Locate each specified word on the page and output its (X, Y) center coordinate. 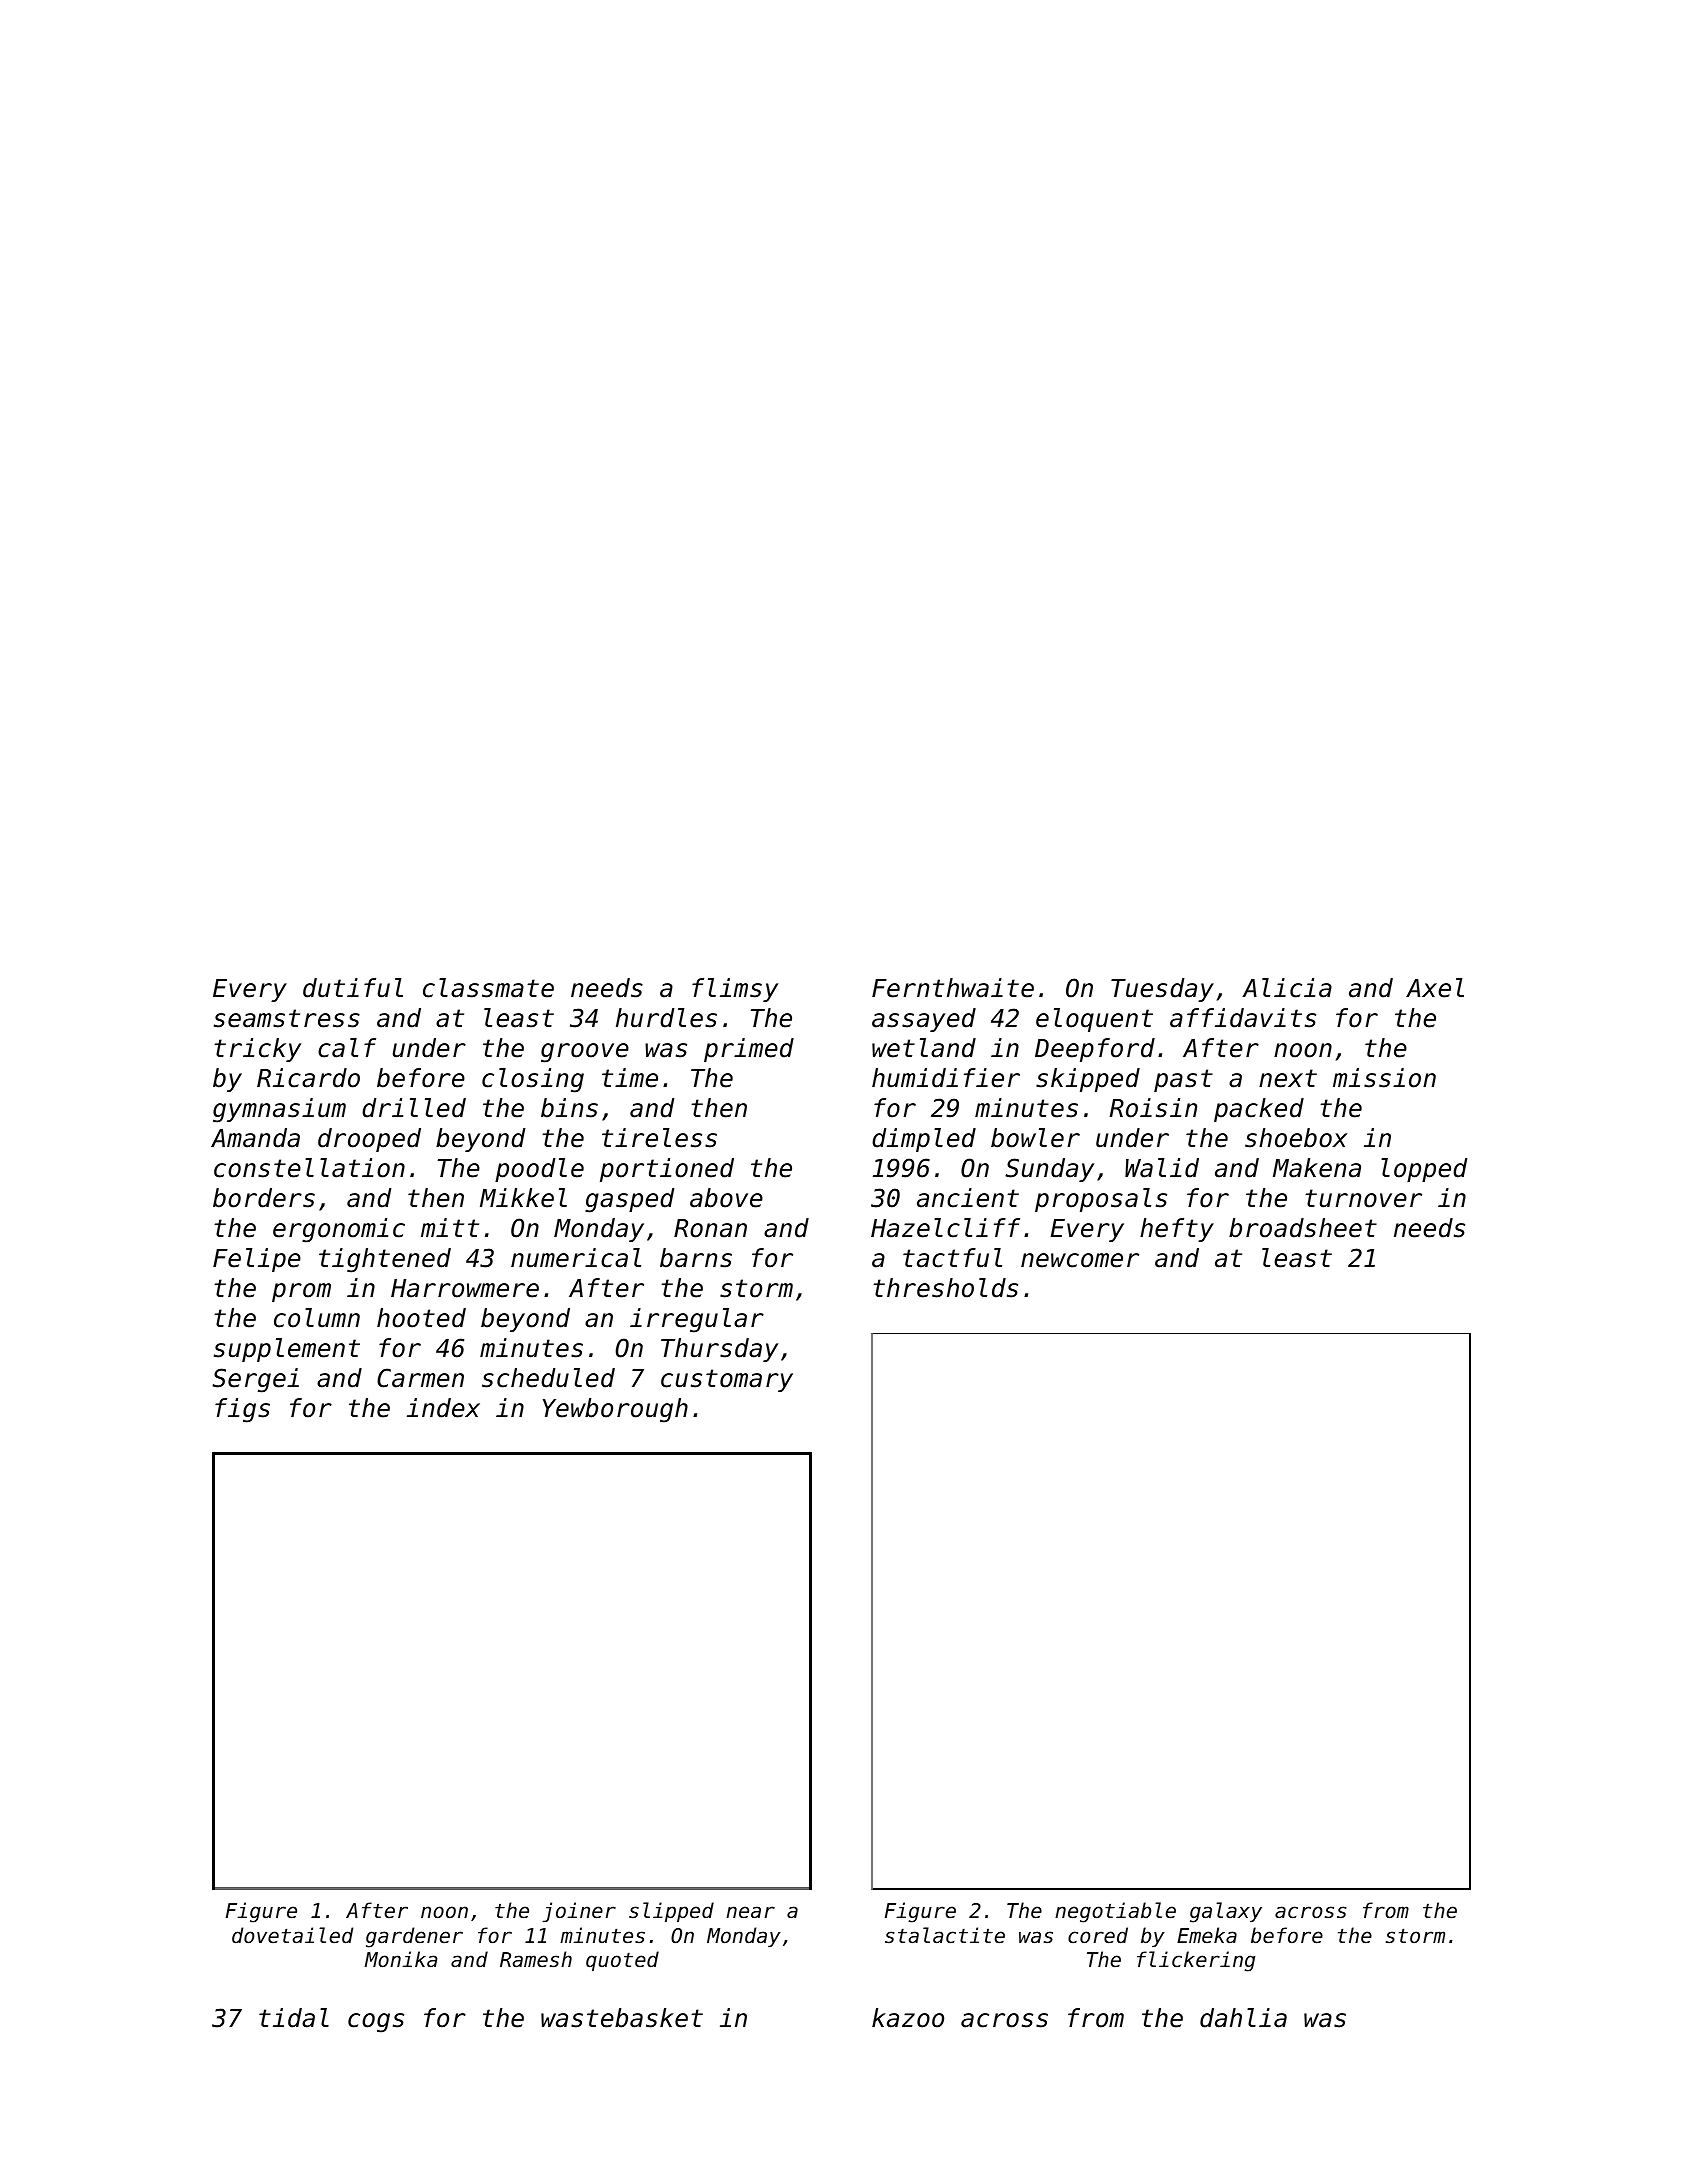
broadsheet (1303, 1228)
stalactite (945, 1935)
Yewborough (615, 1410)
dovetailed (292, 1935)
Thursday (719, 1350)
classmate (488, 988)
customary (727, 1380)
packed (1259, 1110)
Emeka (1207, 1935)
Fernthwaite (953, 988)
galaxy (1226, 1912)
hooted (421, 1318)
